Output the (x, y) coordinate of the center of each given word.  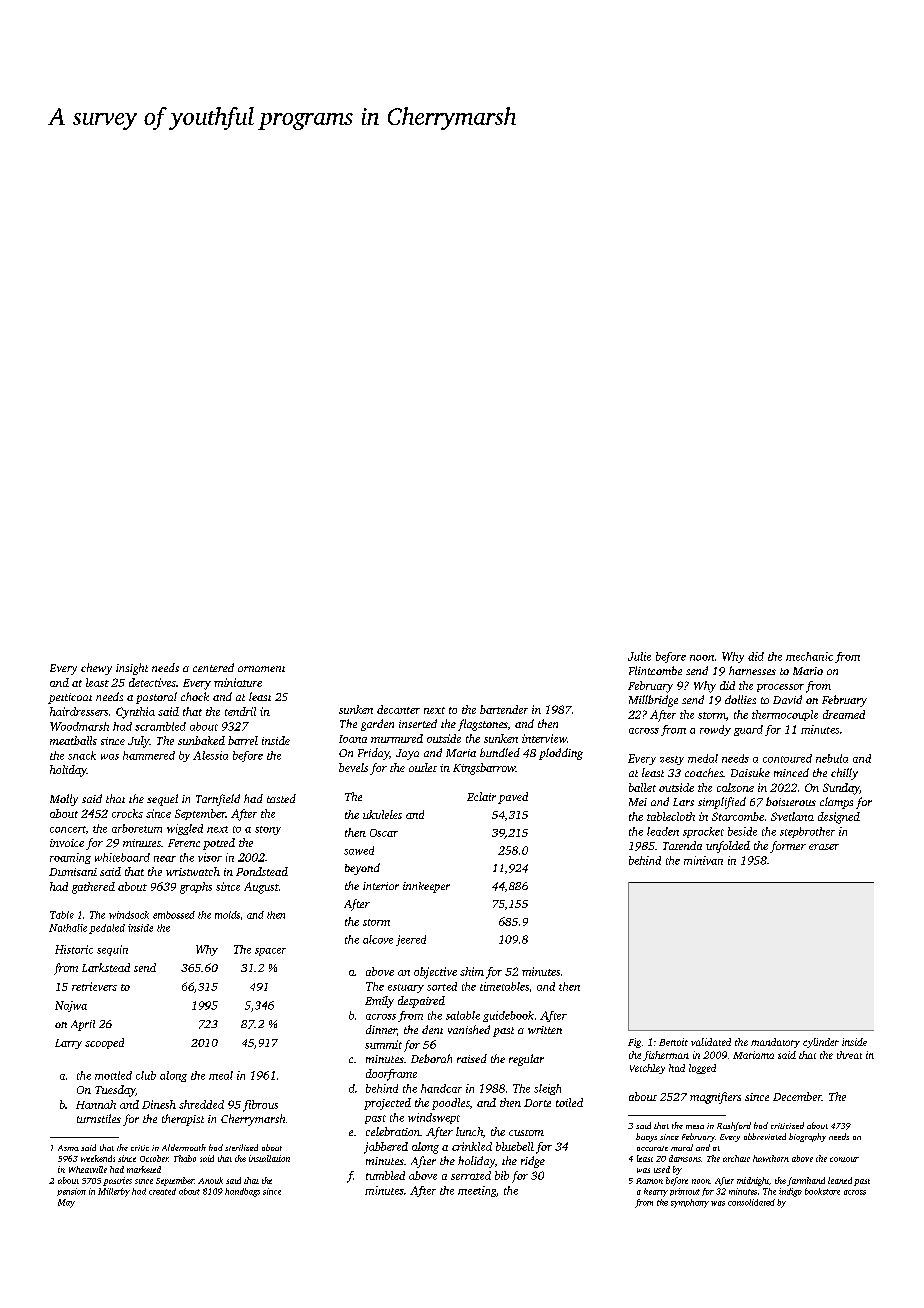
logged (702, 1069)
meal (221, 1075)
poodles (451, 1104)
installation (269, 1158)
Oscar (384, 833)
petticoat (70, 698)
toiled (569, 1102)
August (261, 888)
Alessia (210, 755)
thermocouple (785, 715)
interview (544, 738)
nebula (832, 758)
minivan (703, 860)
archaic (736, 1158)
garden (377, 725)
